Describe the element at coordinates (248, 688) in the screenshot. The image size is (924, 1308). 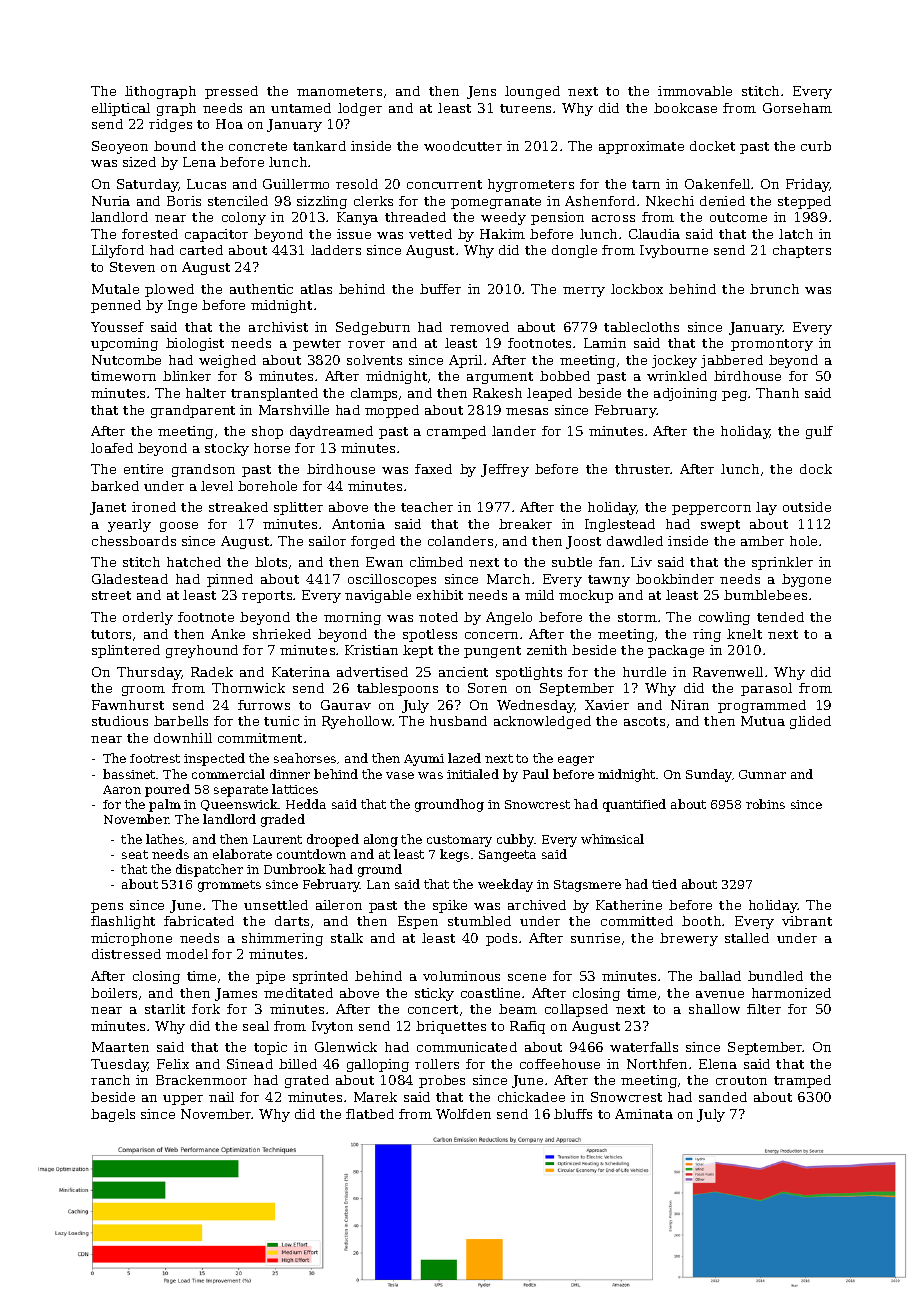
I see `Thornwick` at that location.
